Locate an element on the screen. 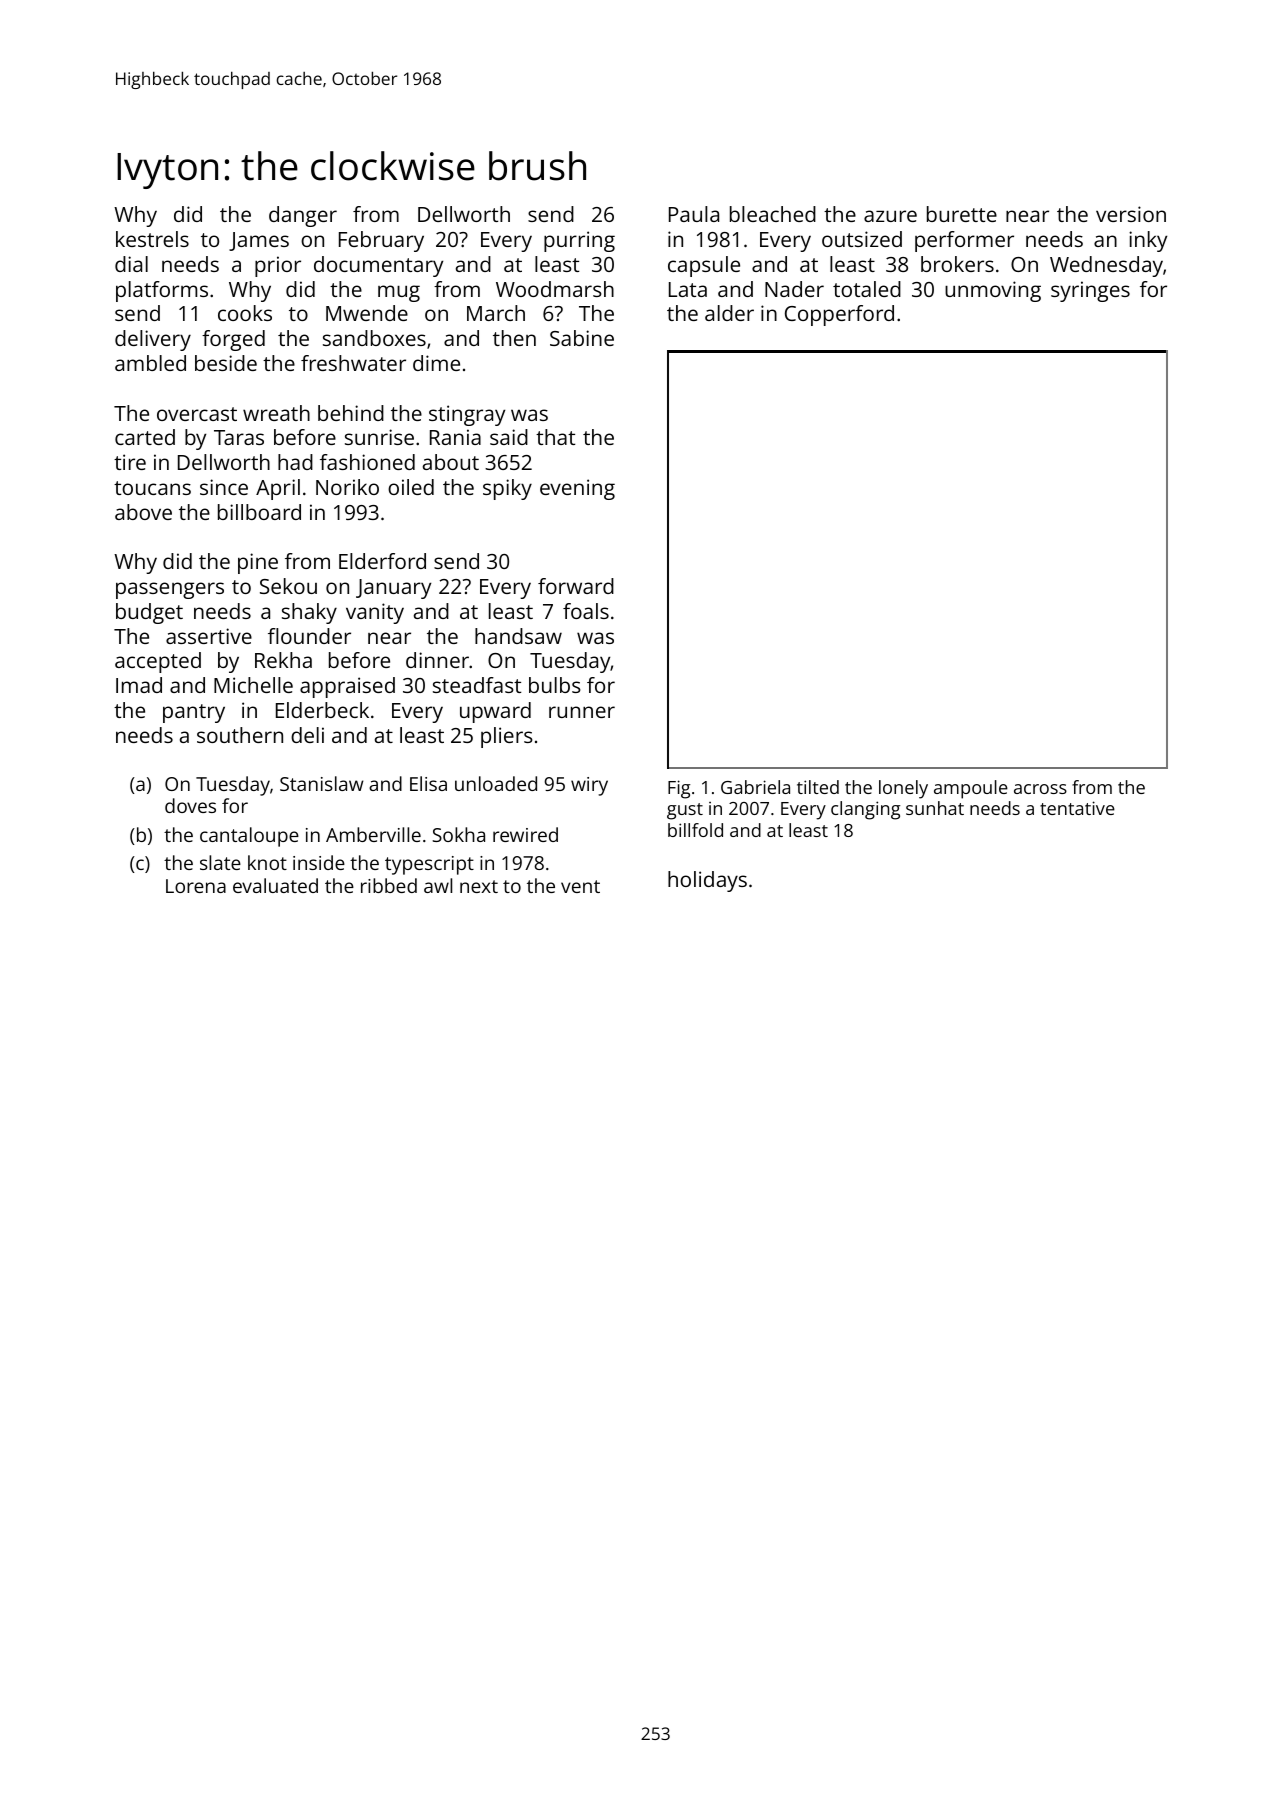 Image resolution: width=1282 pixels, height=1813 pixels. sunhat is located at coordinates (935, 808).
